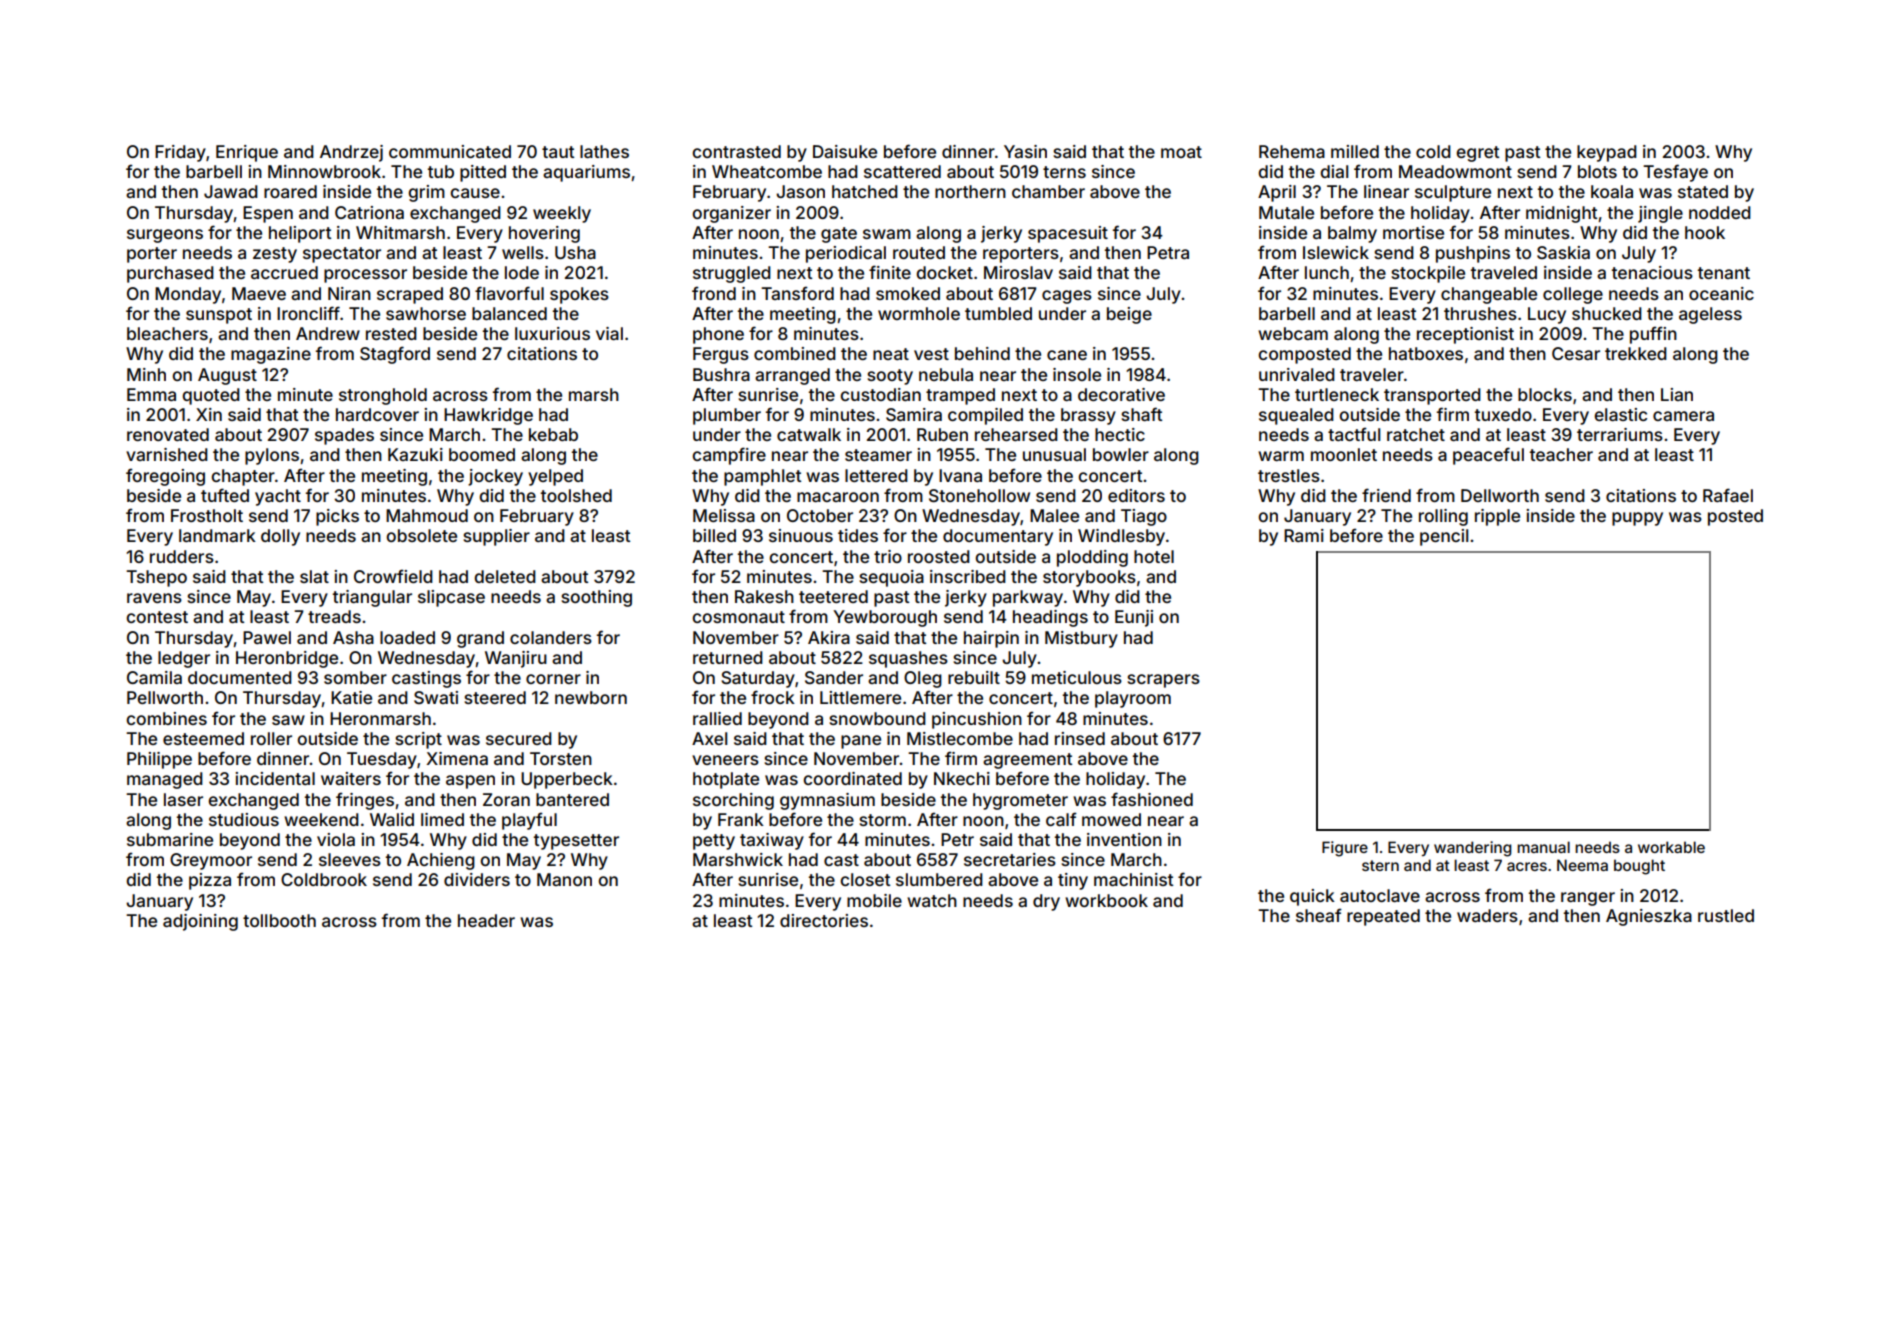 The height and width of the screenshot is (1340, 1895). Describe the element at coordinates (902, 171) in the screenshot. I see `scattered` at that location.
